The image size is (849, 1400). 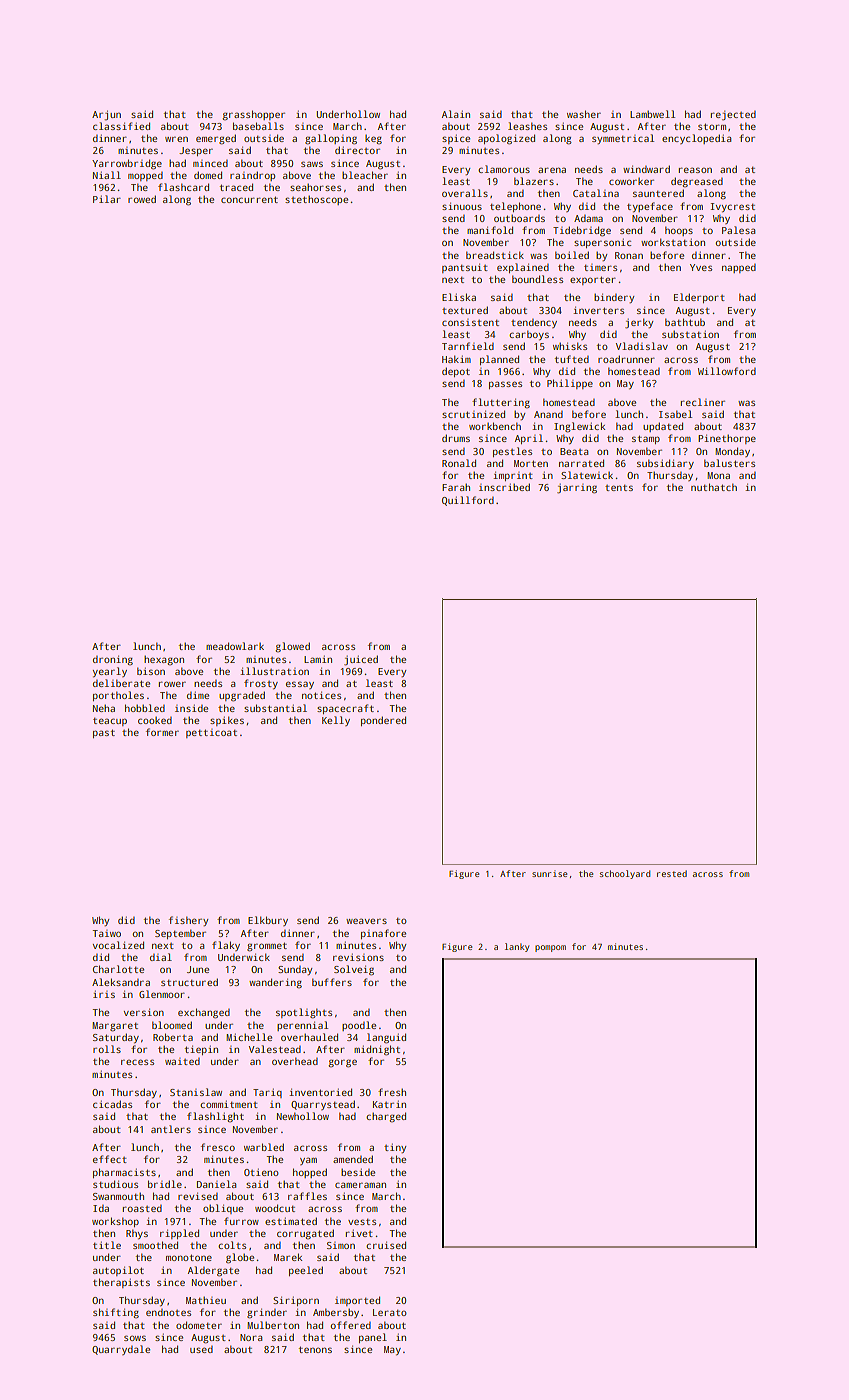 I want to click on keg, so click(x=373, y=140).
